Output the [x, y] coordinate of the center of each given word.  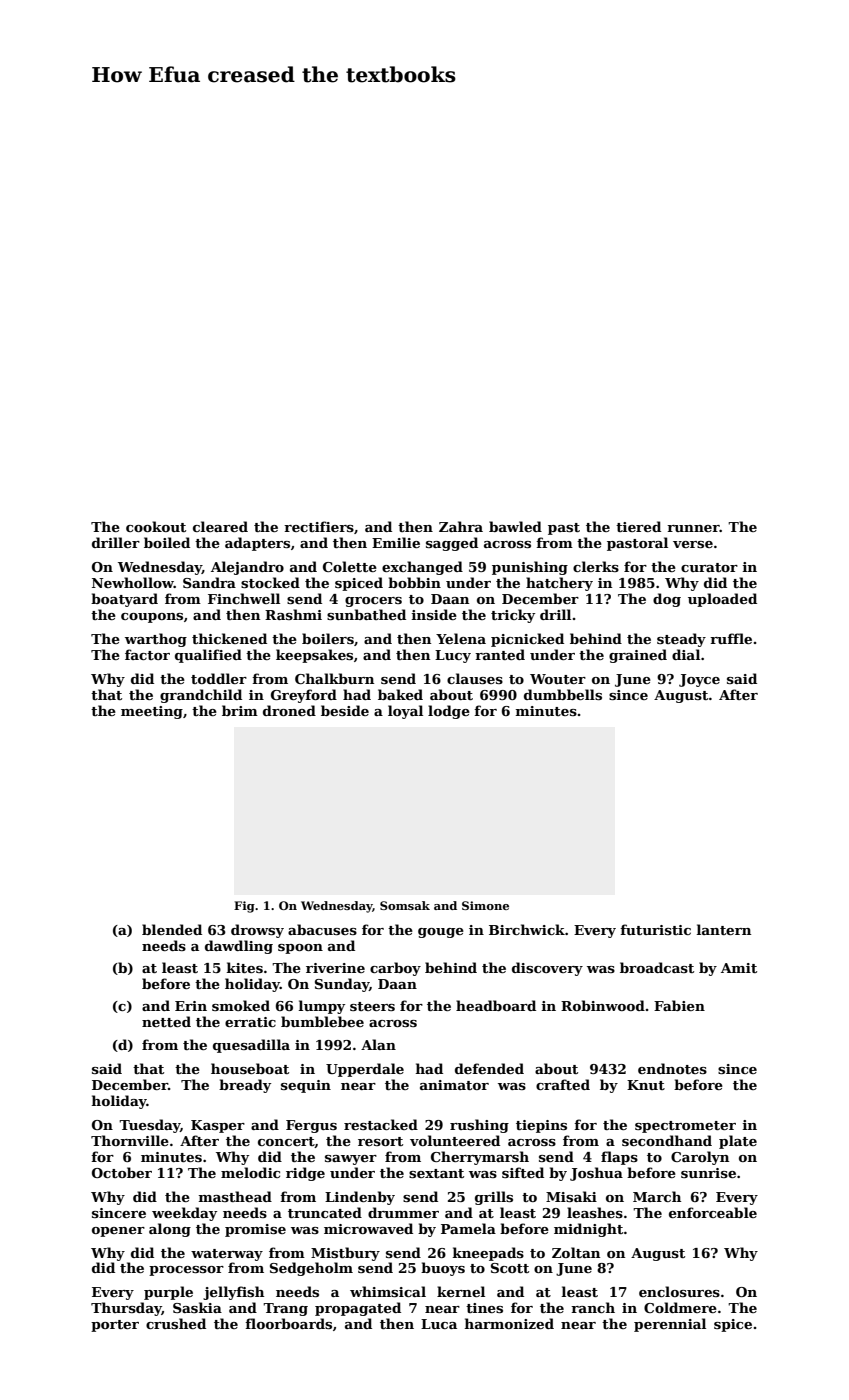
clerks [596, 566]
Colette [350, 566]
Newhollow [133, 582]
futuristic [655, 929]
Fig [244, 907]
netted [166, 1021]
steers [372, 1006]
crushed [176, 1323]
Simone [485, 905]
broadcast [657, 967]
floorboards [288, 1323]
